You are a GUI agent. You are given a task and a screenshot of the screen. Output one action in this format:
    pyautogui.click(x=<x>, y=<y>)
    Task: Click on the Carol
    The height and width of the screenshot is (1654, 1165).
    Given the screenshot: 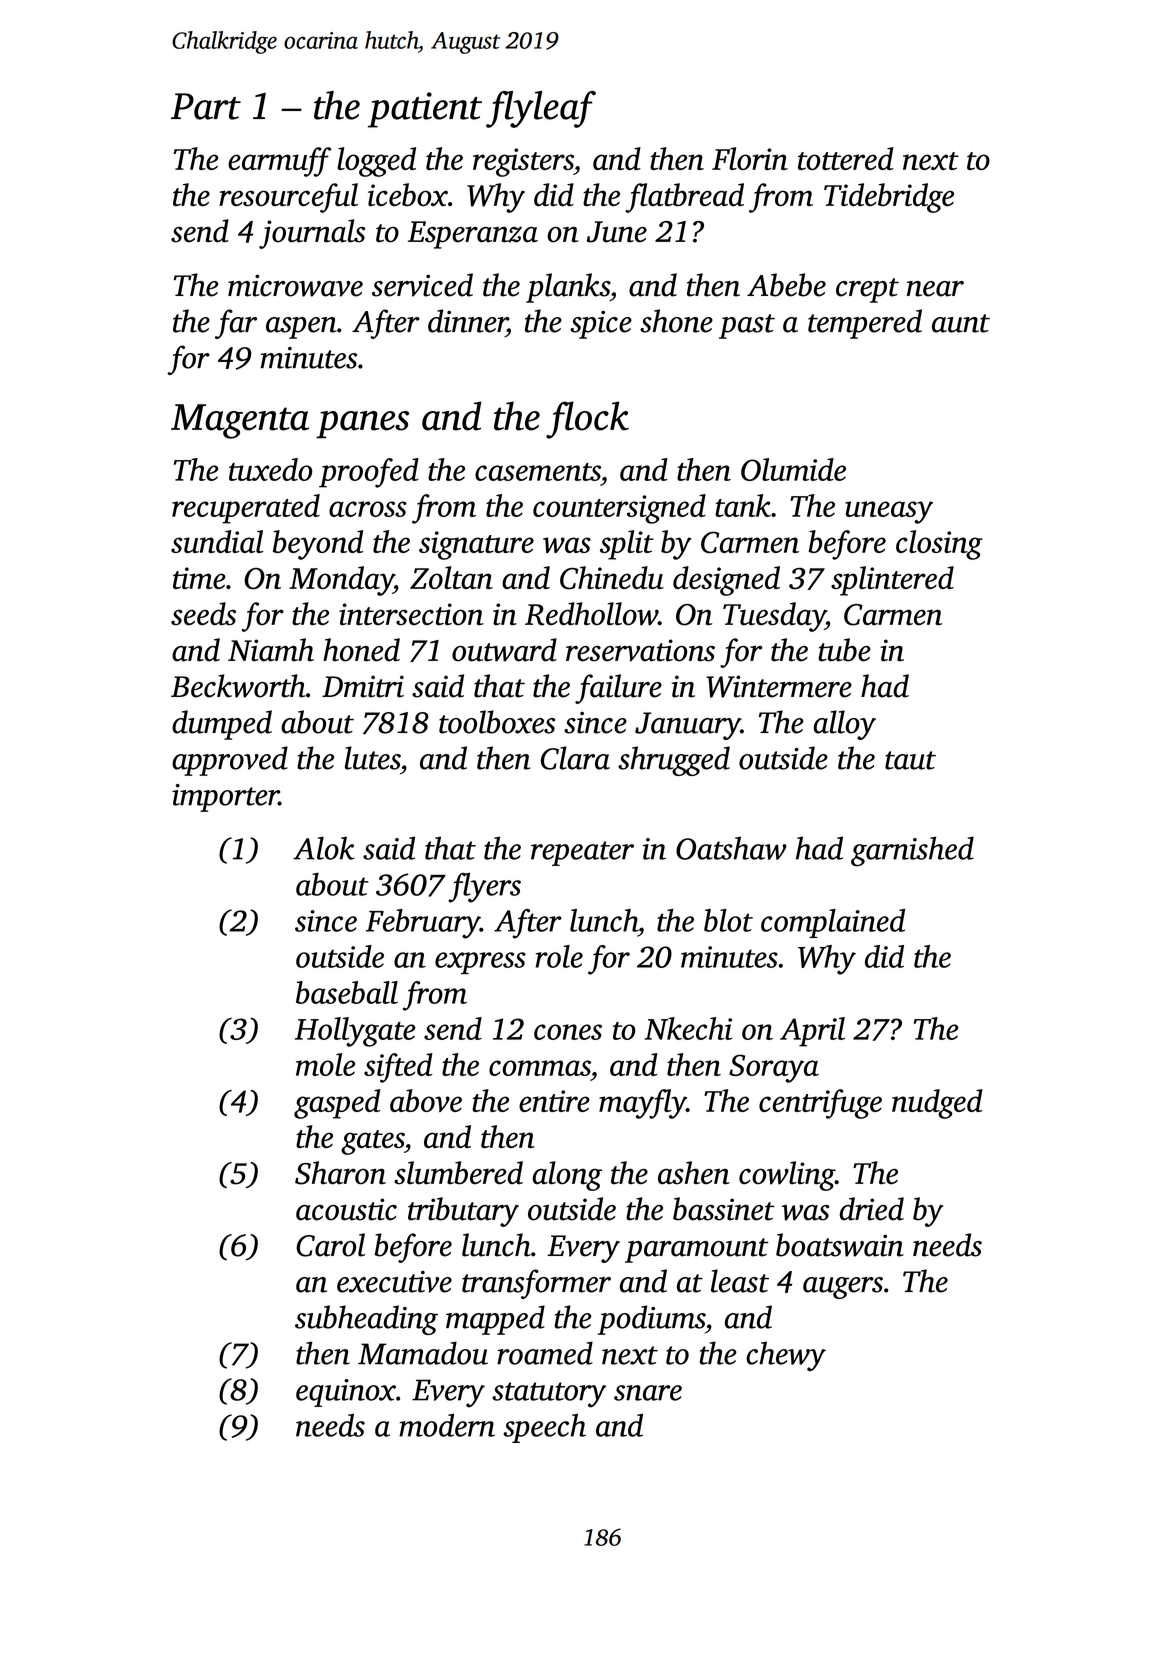 What is the action you would take?
    pyautogui.click(x=330, y=1245)
